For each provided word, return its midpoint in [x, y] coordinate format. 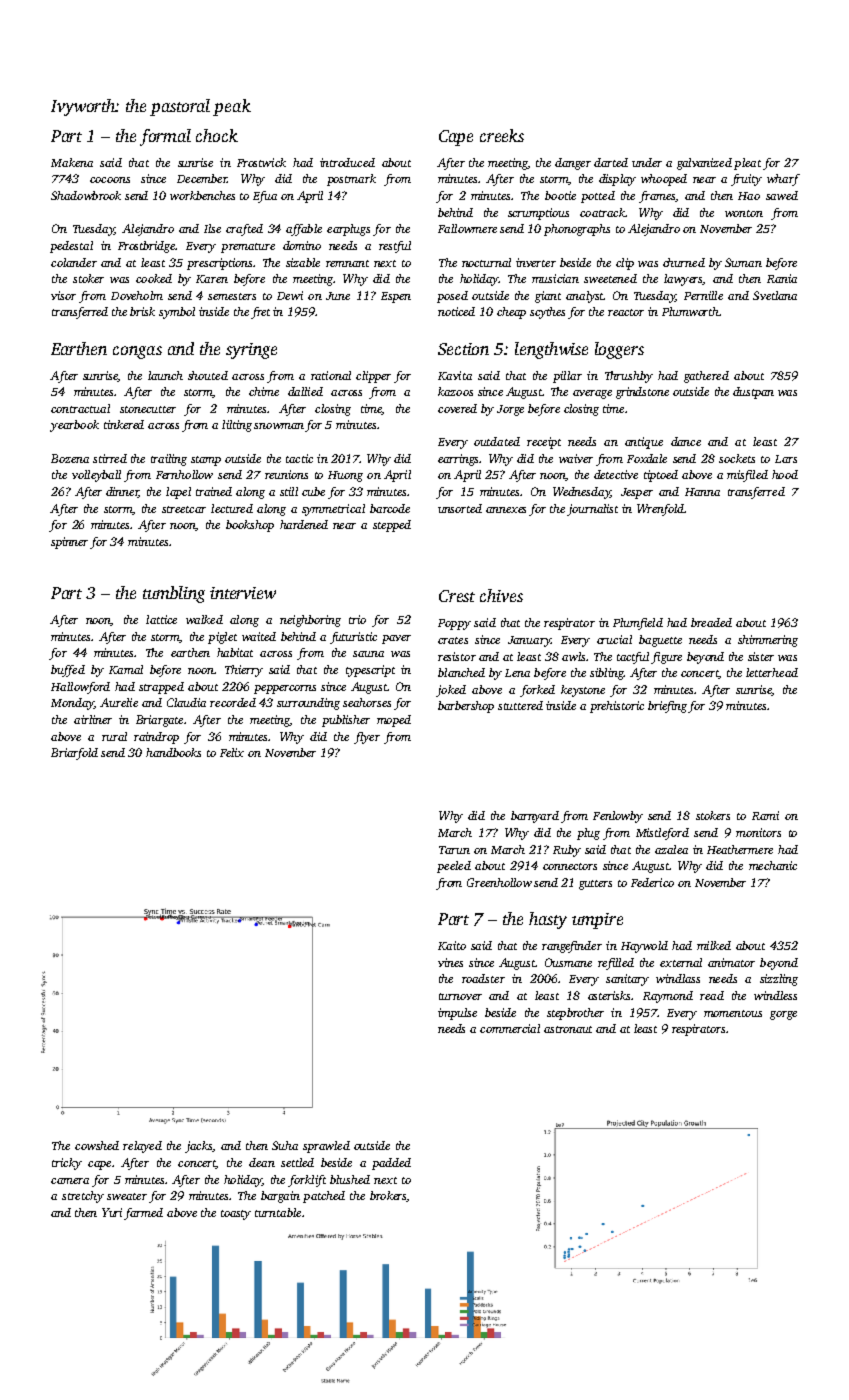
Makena [72, 162]
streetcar [184, 509]
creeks [502, 135]
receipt [544, 443]
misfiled [747, 476]
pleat [747, 164]
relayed [142, 1147]
